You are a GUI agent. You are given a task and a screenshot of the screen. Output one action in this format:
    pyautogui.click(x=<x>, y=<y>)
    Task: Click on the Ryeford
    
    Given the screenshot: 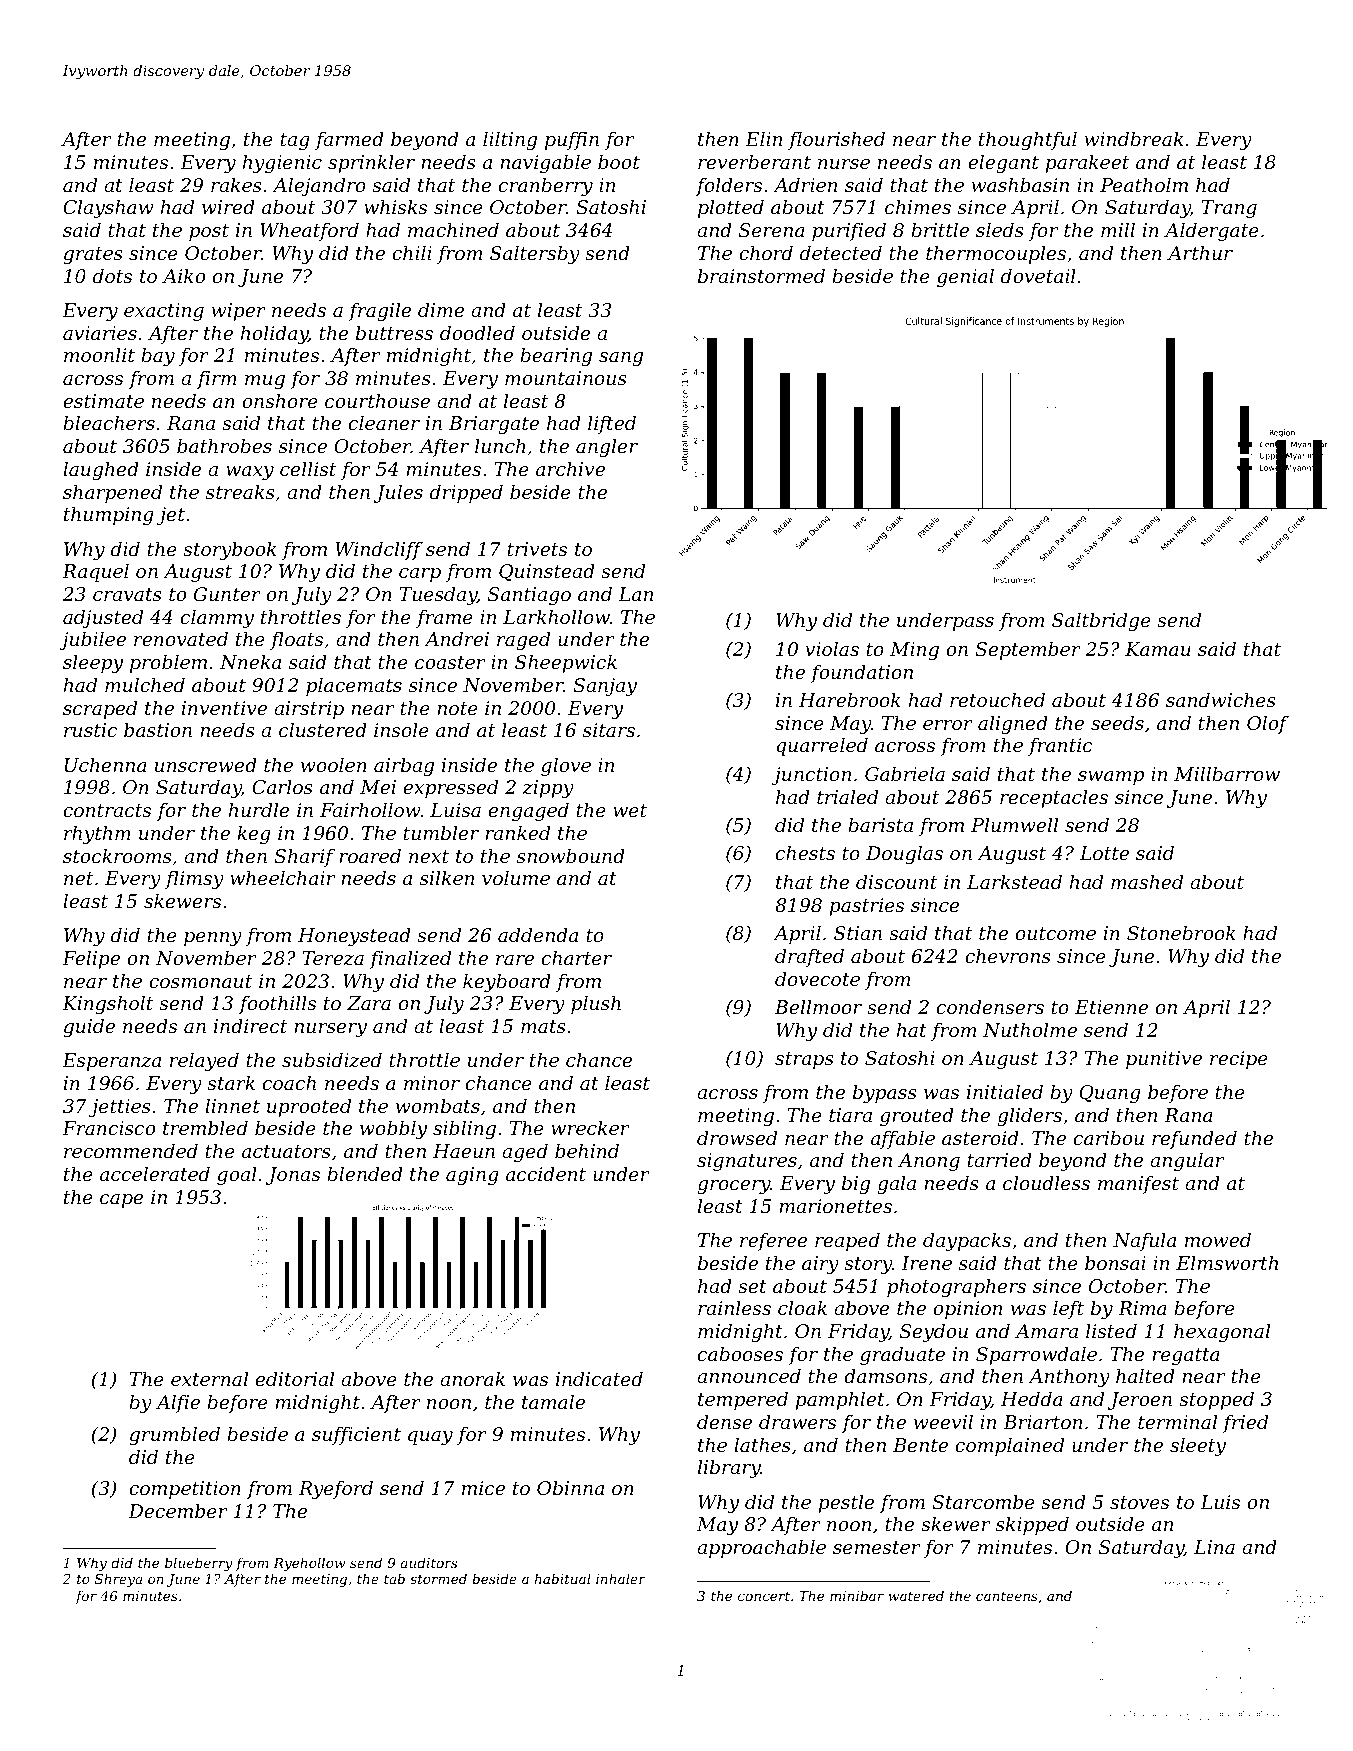 What is the action you would take?
    pyautogui.click(x=336, y=1489)
